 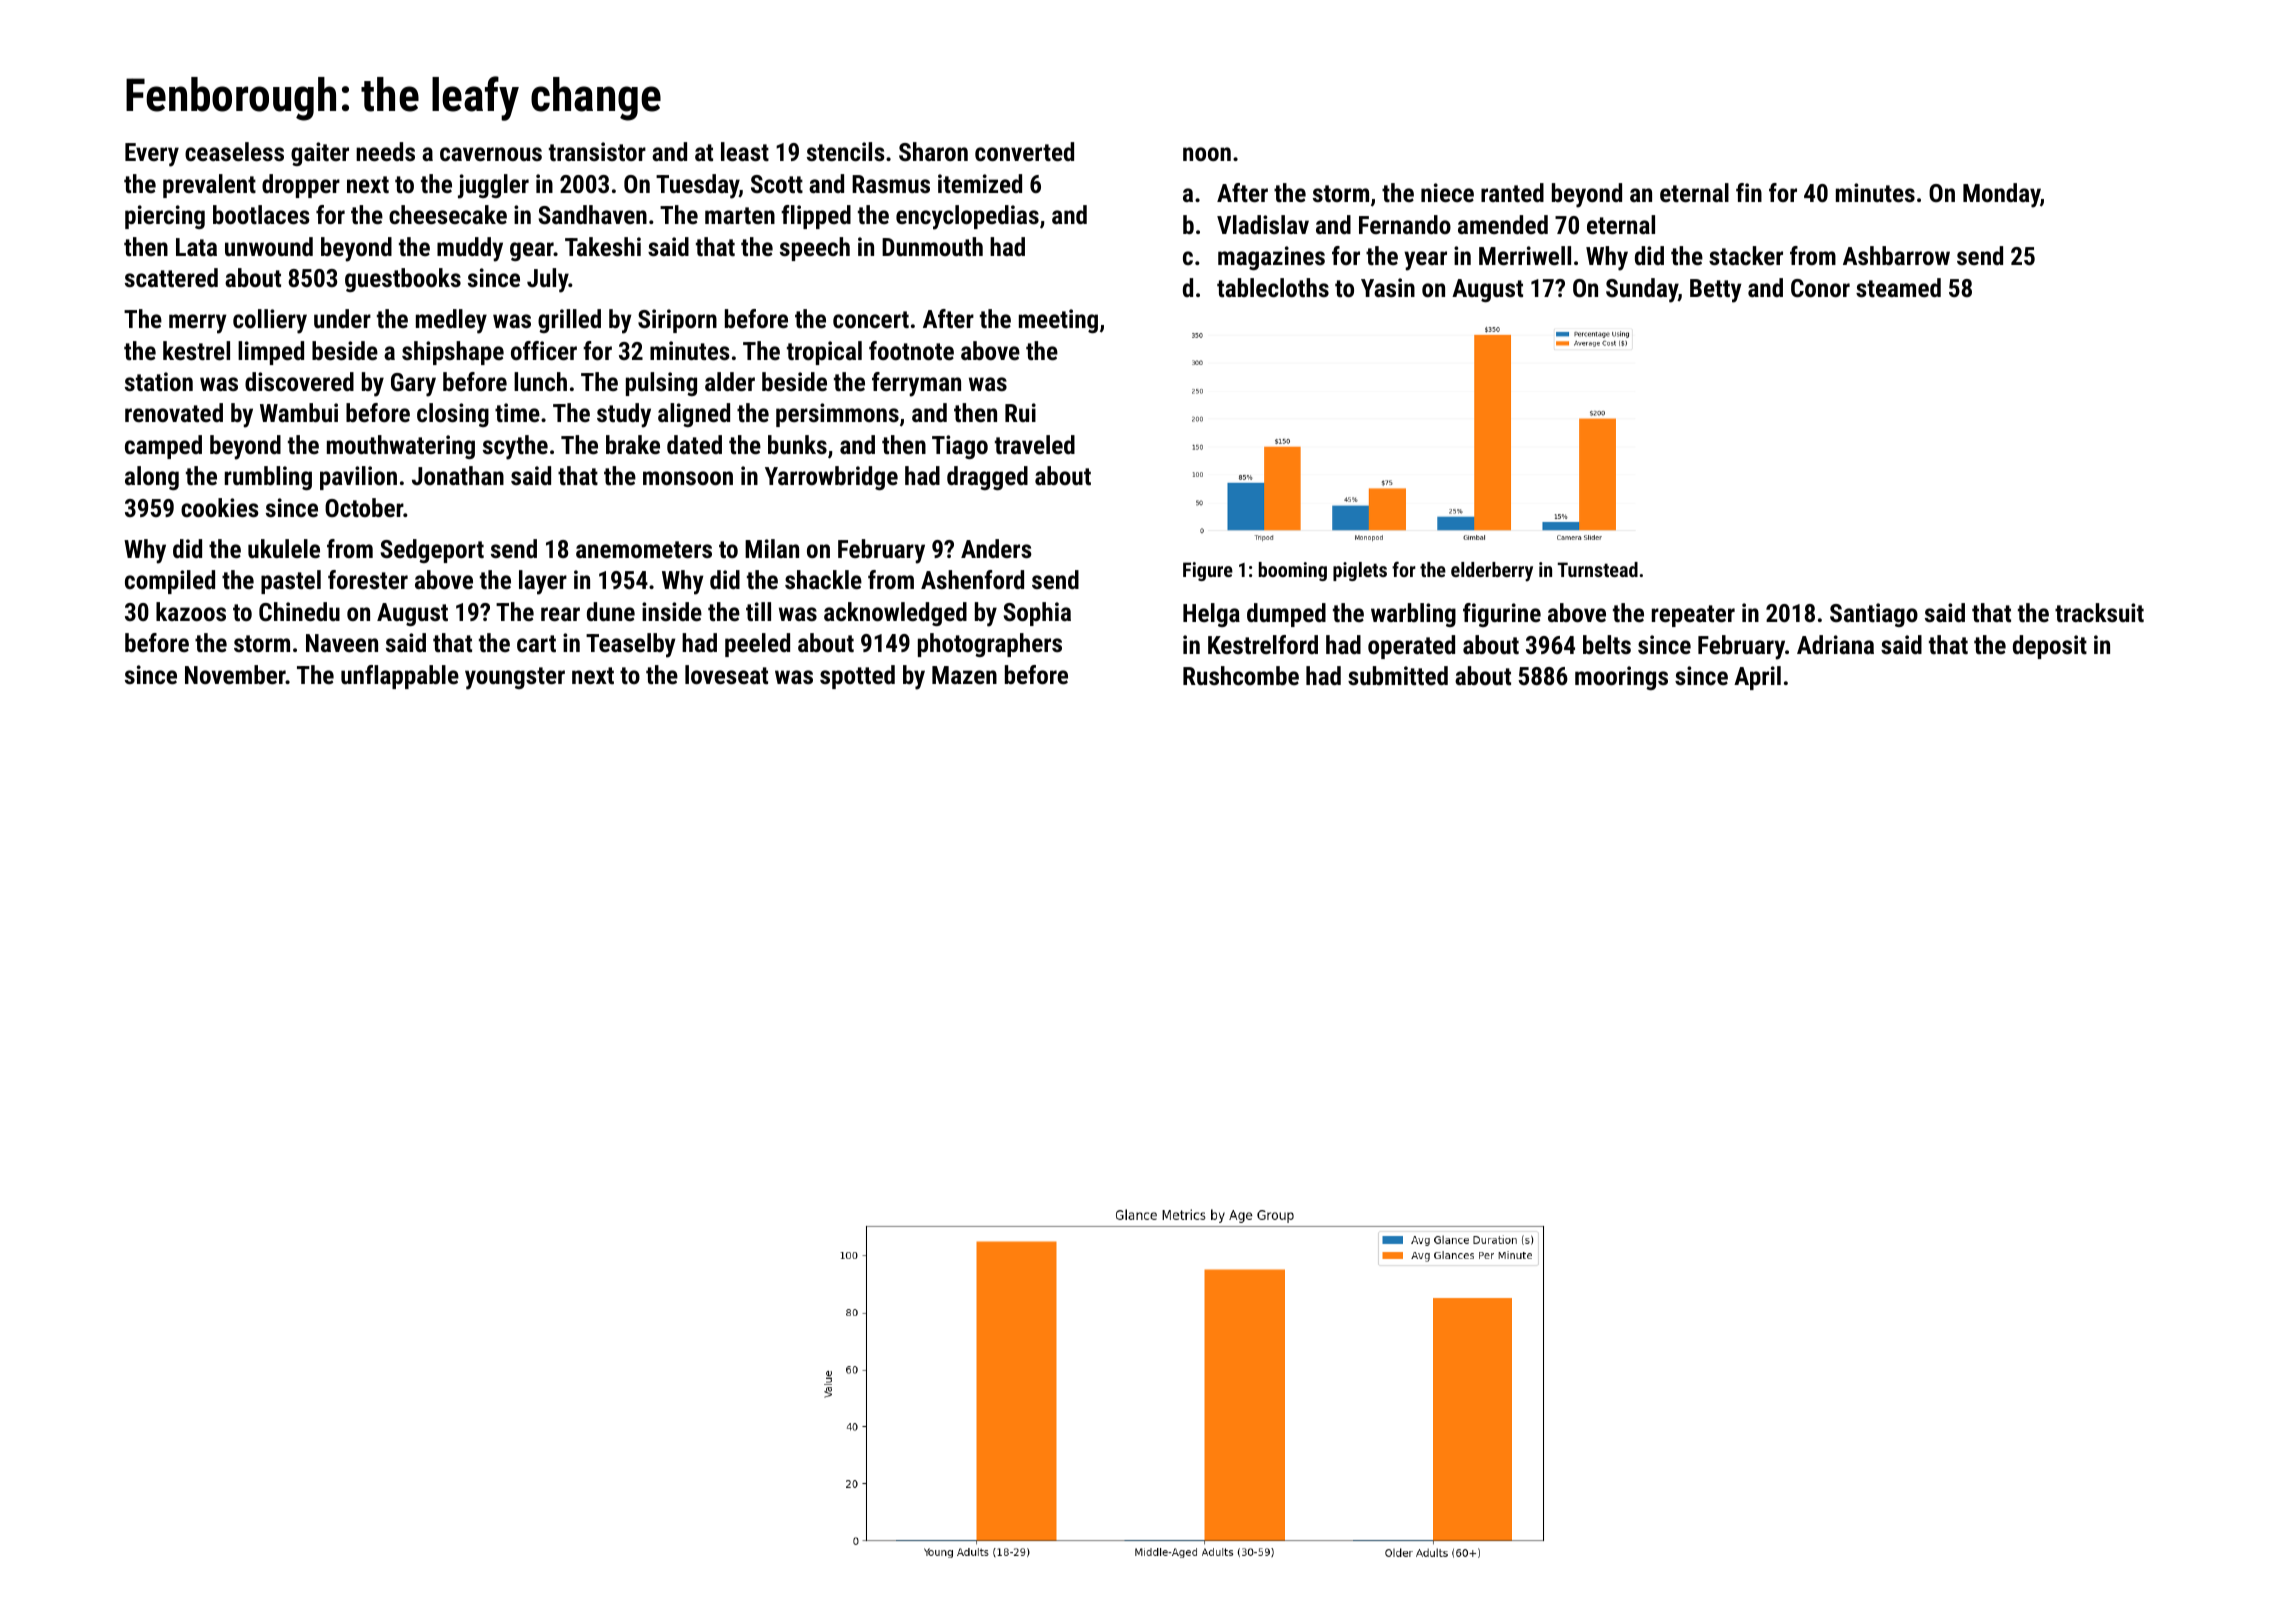 What do you see at coordinates (911, 350) in the screenshot?
I see `footnote` at bounding box center [911, 350].
